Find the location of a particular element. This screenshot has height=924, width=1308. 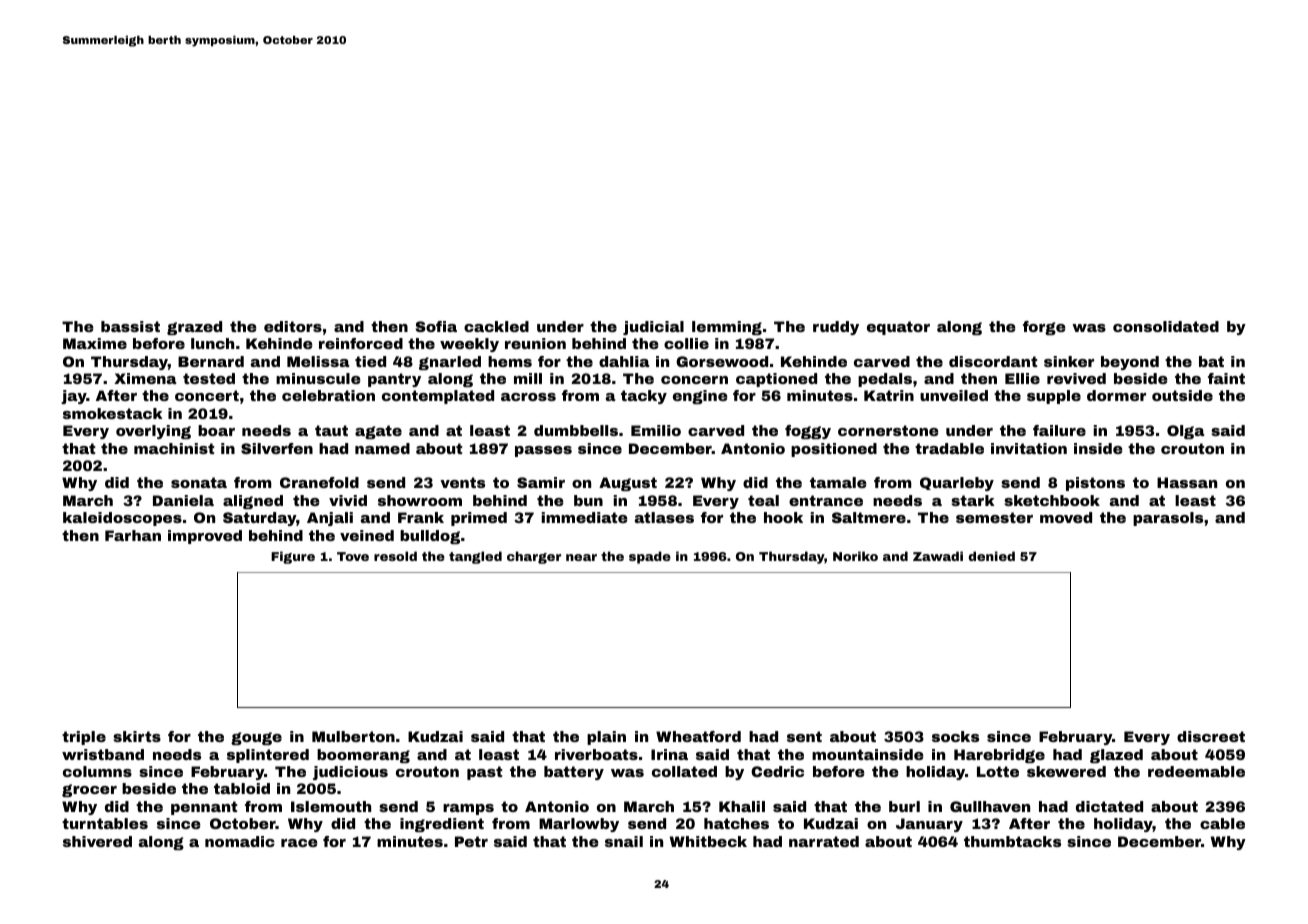

plain is located at coordinates (606, 738).
